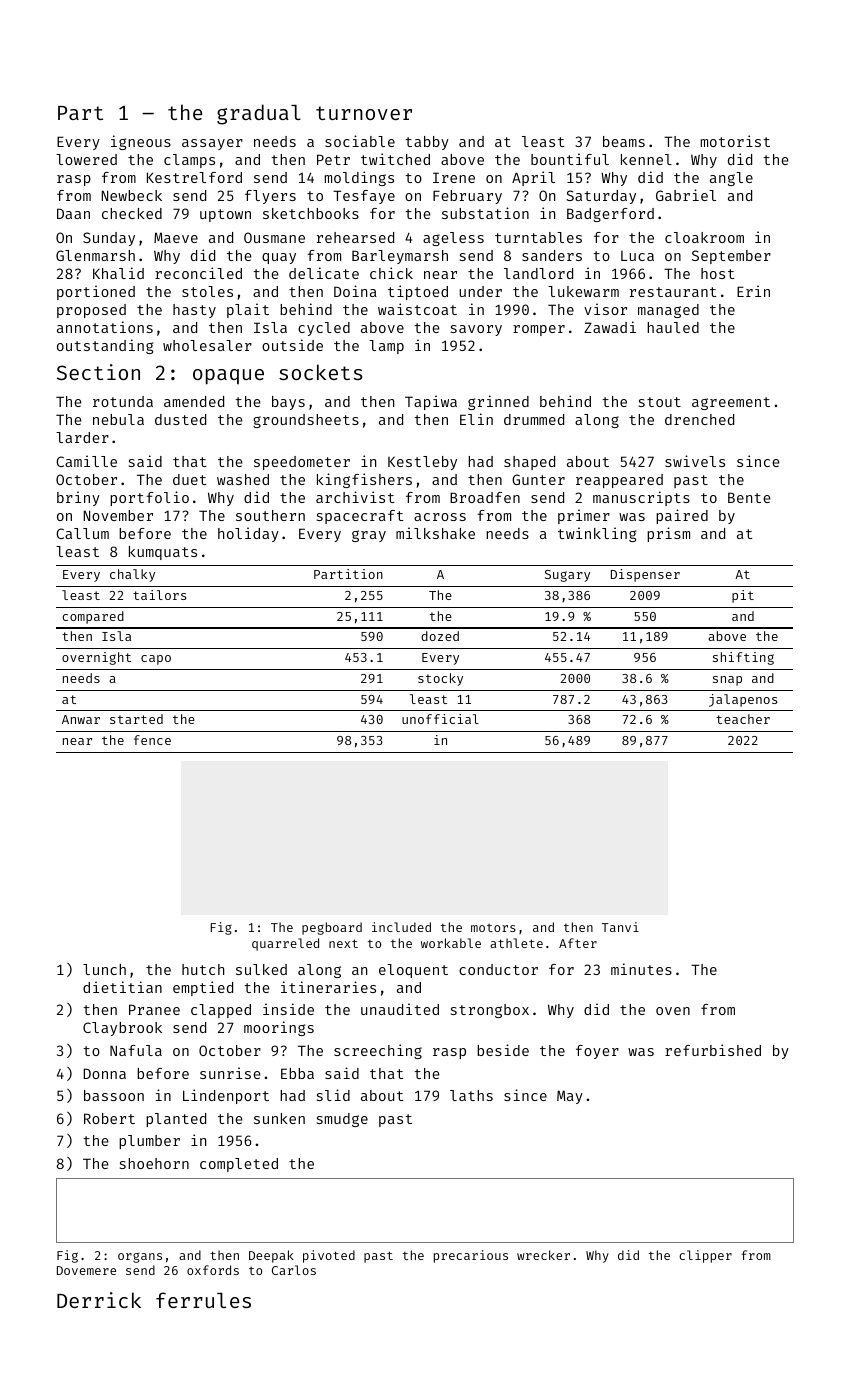 This screenshot has height=1400, width=849. Describe the element at coordinates (624, 141) in the screenshot. I see `beams` at that location.
